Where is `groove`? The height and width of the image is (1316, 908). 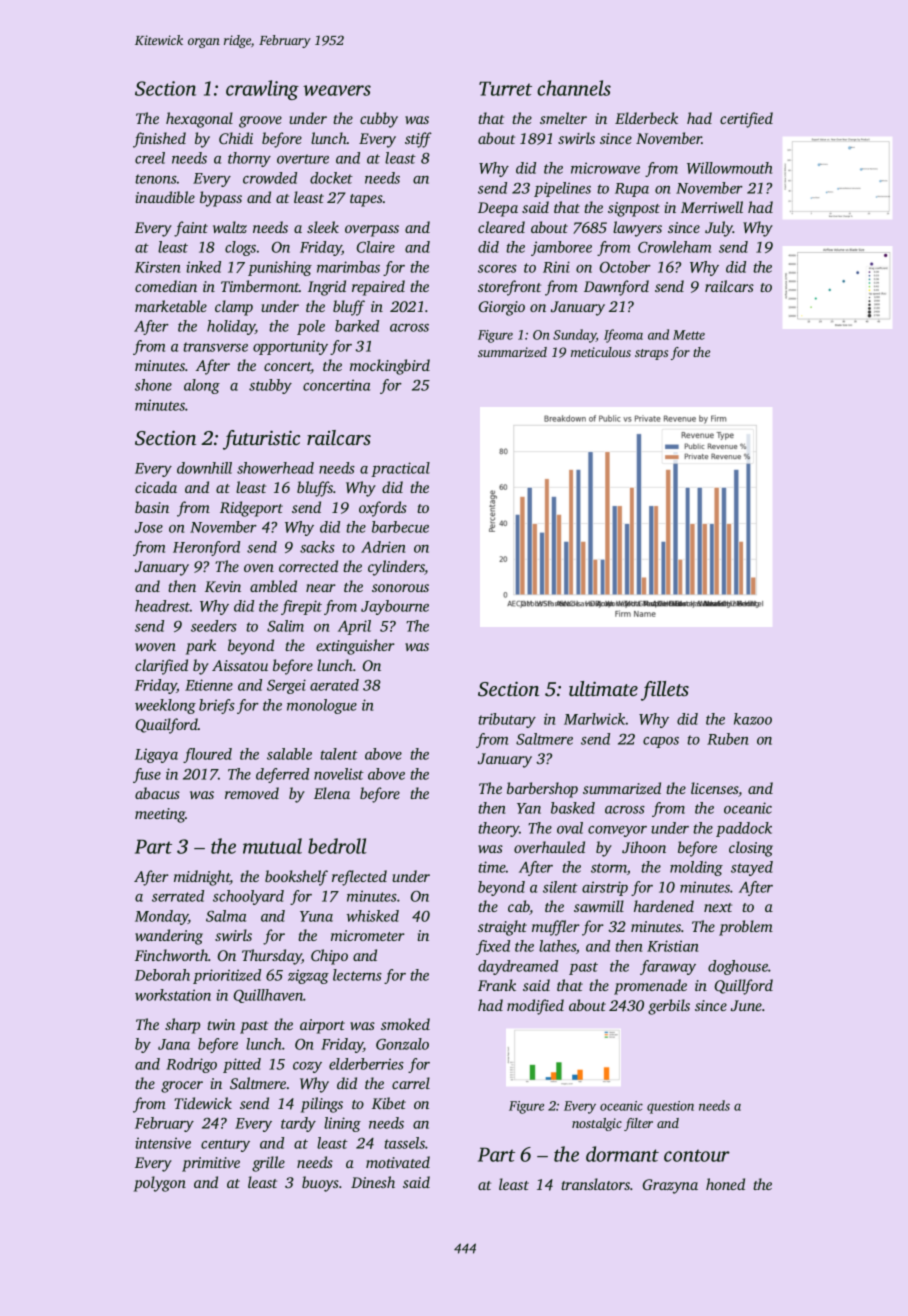 groove is located at coordinates (260, 122).
